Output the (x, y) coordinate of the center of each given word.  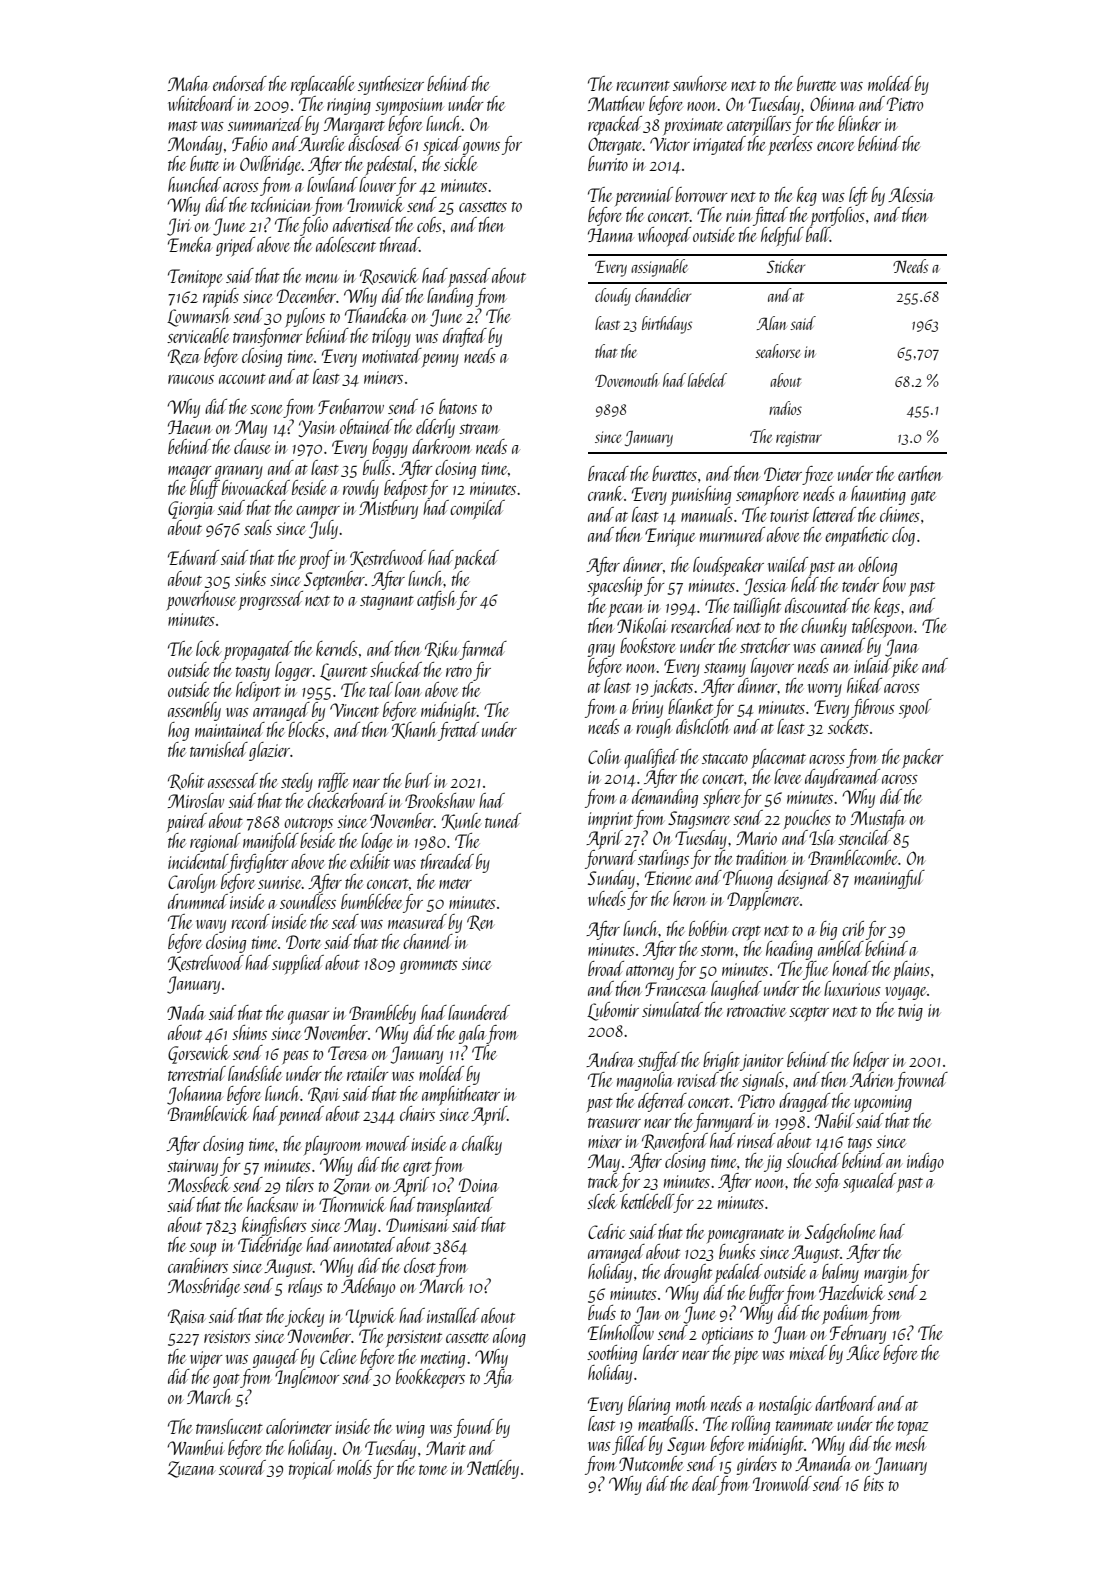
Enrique (670, 537)
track (603, 1180)
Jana (901, 648)
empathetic (856, 536)
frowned (921, 1081)
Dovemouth (626, 380)
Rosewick (389, 276)
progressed (270, 601)
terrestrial (197, 1073)
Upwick (370, 1317)
